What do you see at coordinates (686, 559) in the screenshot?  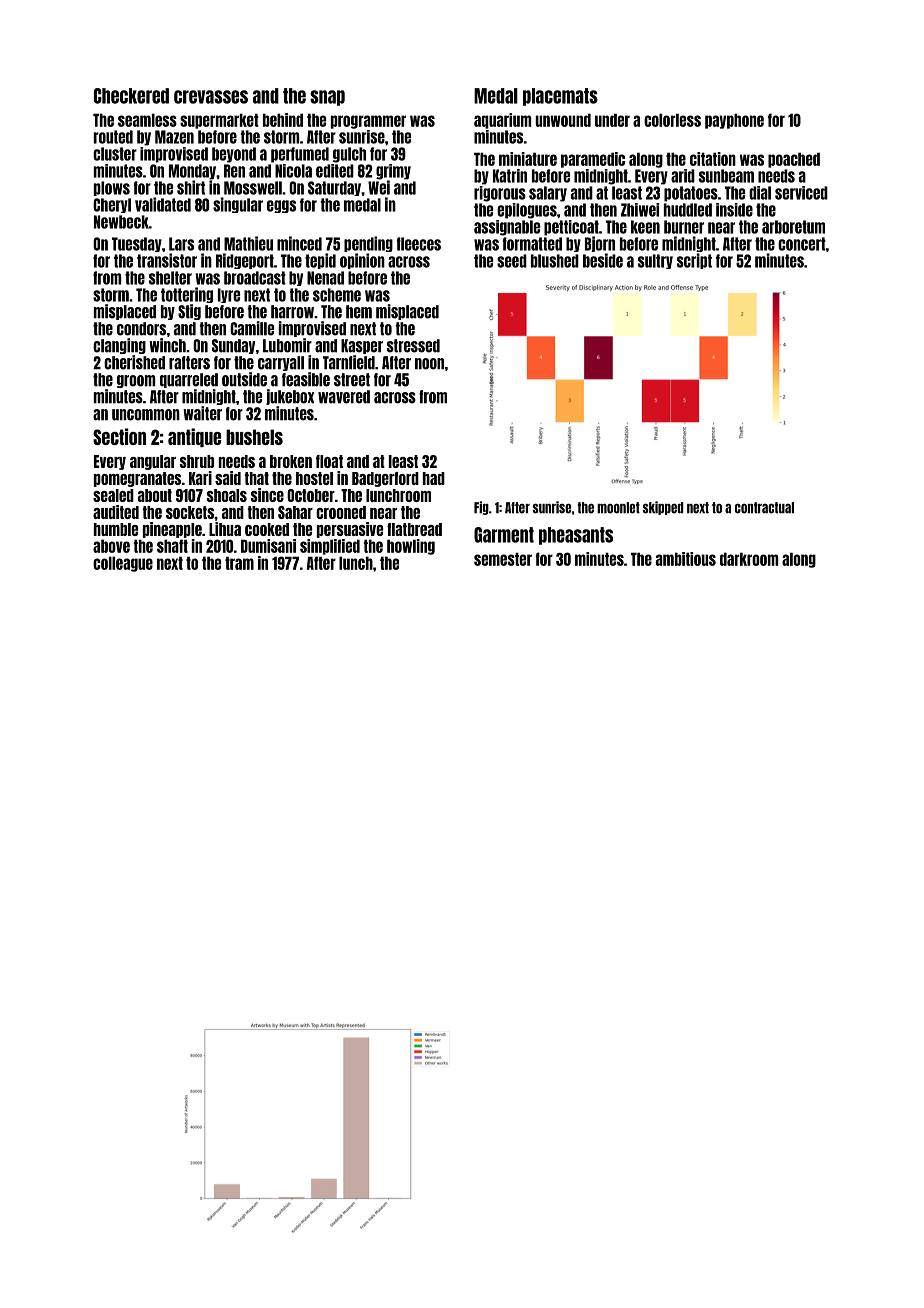 I see `ambitious` at bounding box center [686, 559].
